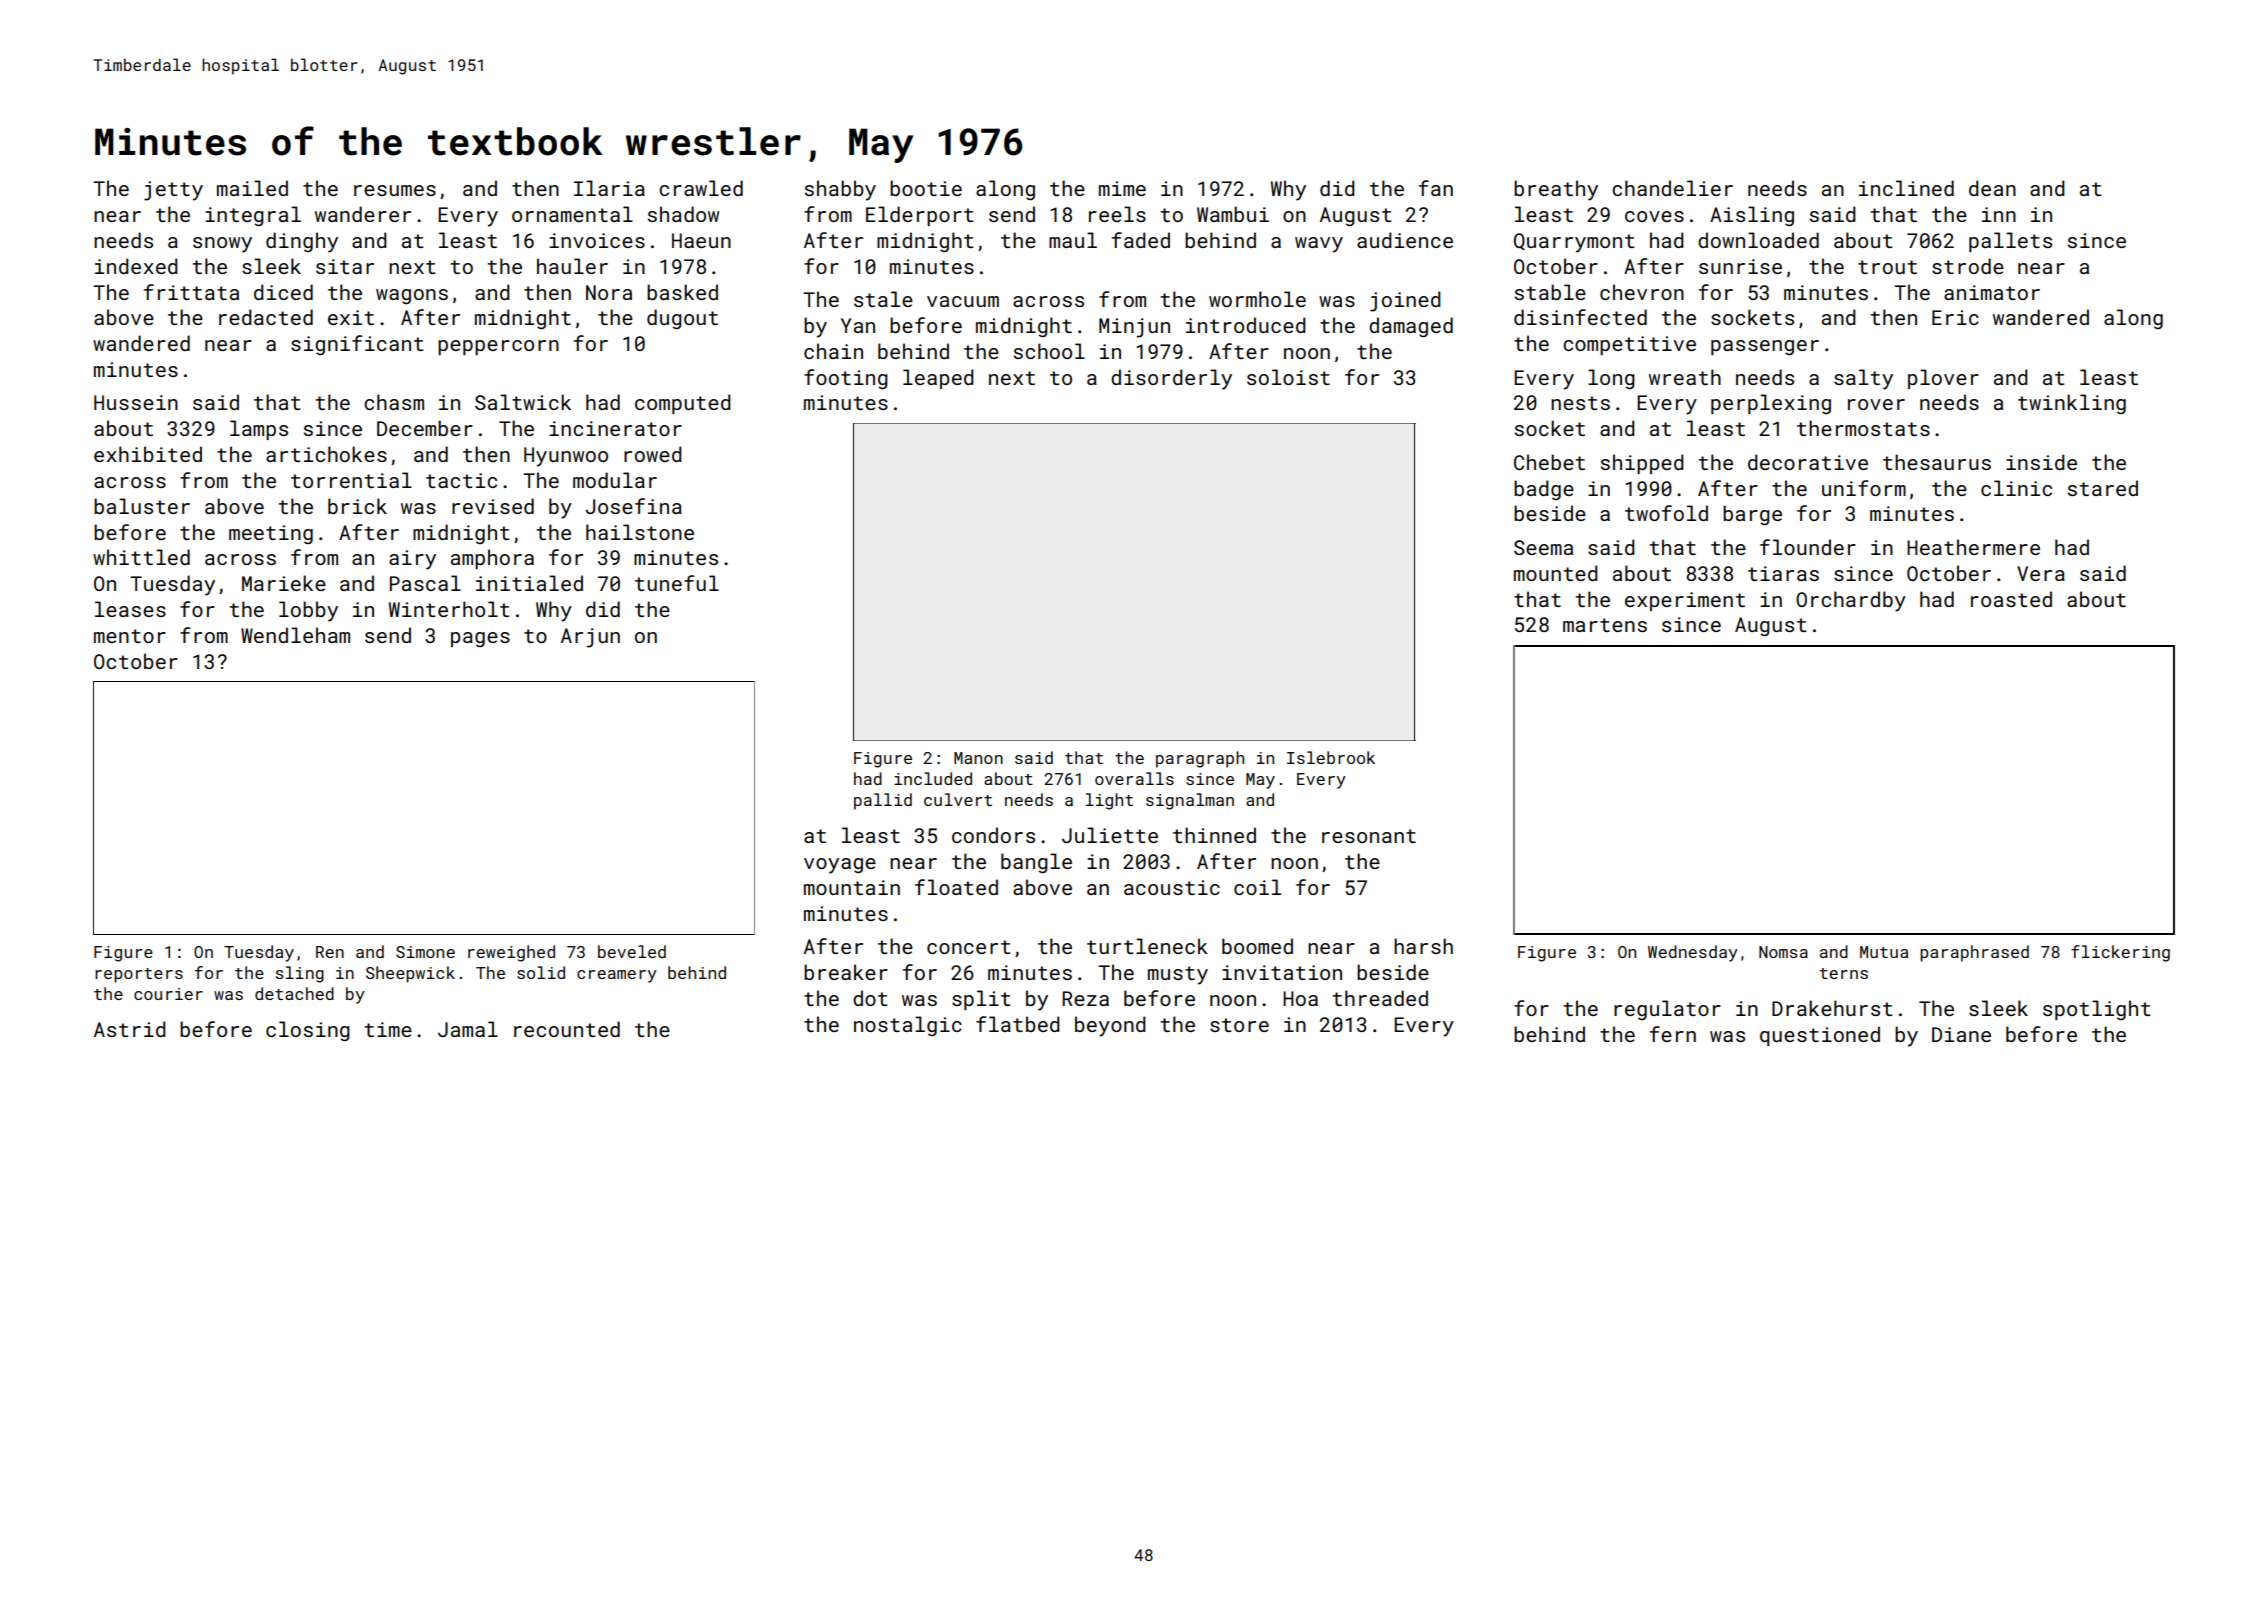 The image size is (2268, 1604). Describe the element at coordinates (295, 635) in the screenshot. I see `Wendleham` at that location.
